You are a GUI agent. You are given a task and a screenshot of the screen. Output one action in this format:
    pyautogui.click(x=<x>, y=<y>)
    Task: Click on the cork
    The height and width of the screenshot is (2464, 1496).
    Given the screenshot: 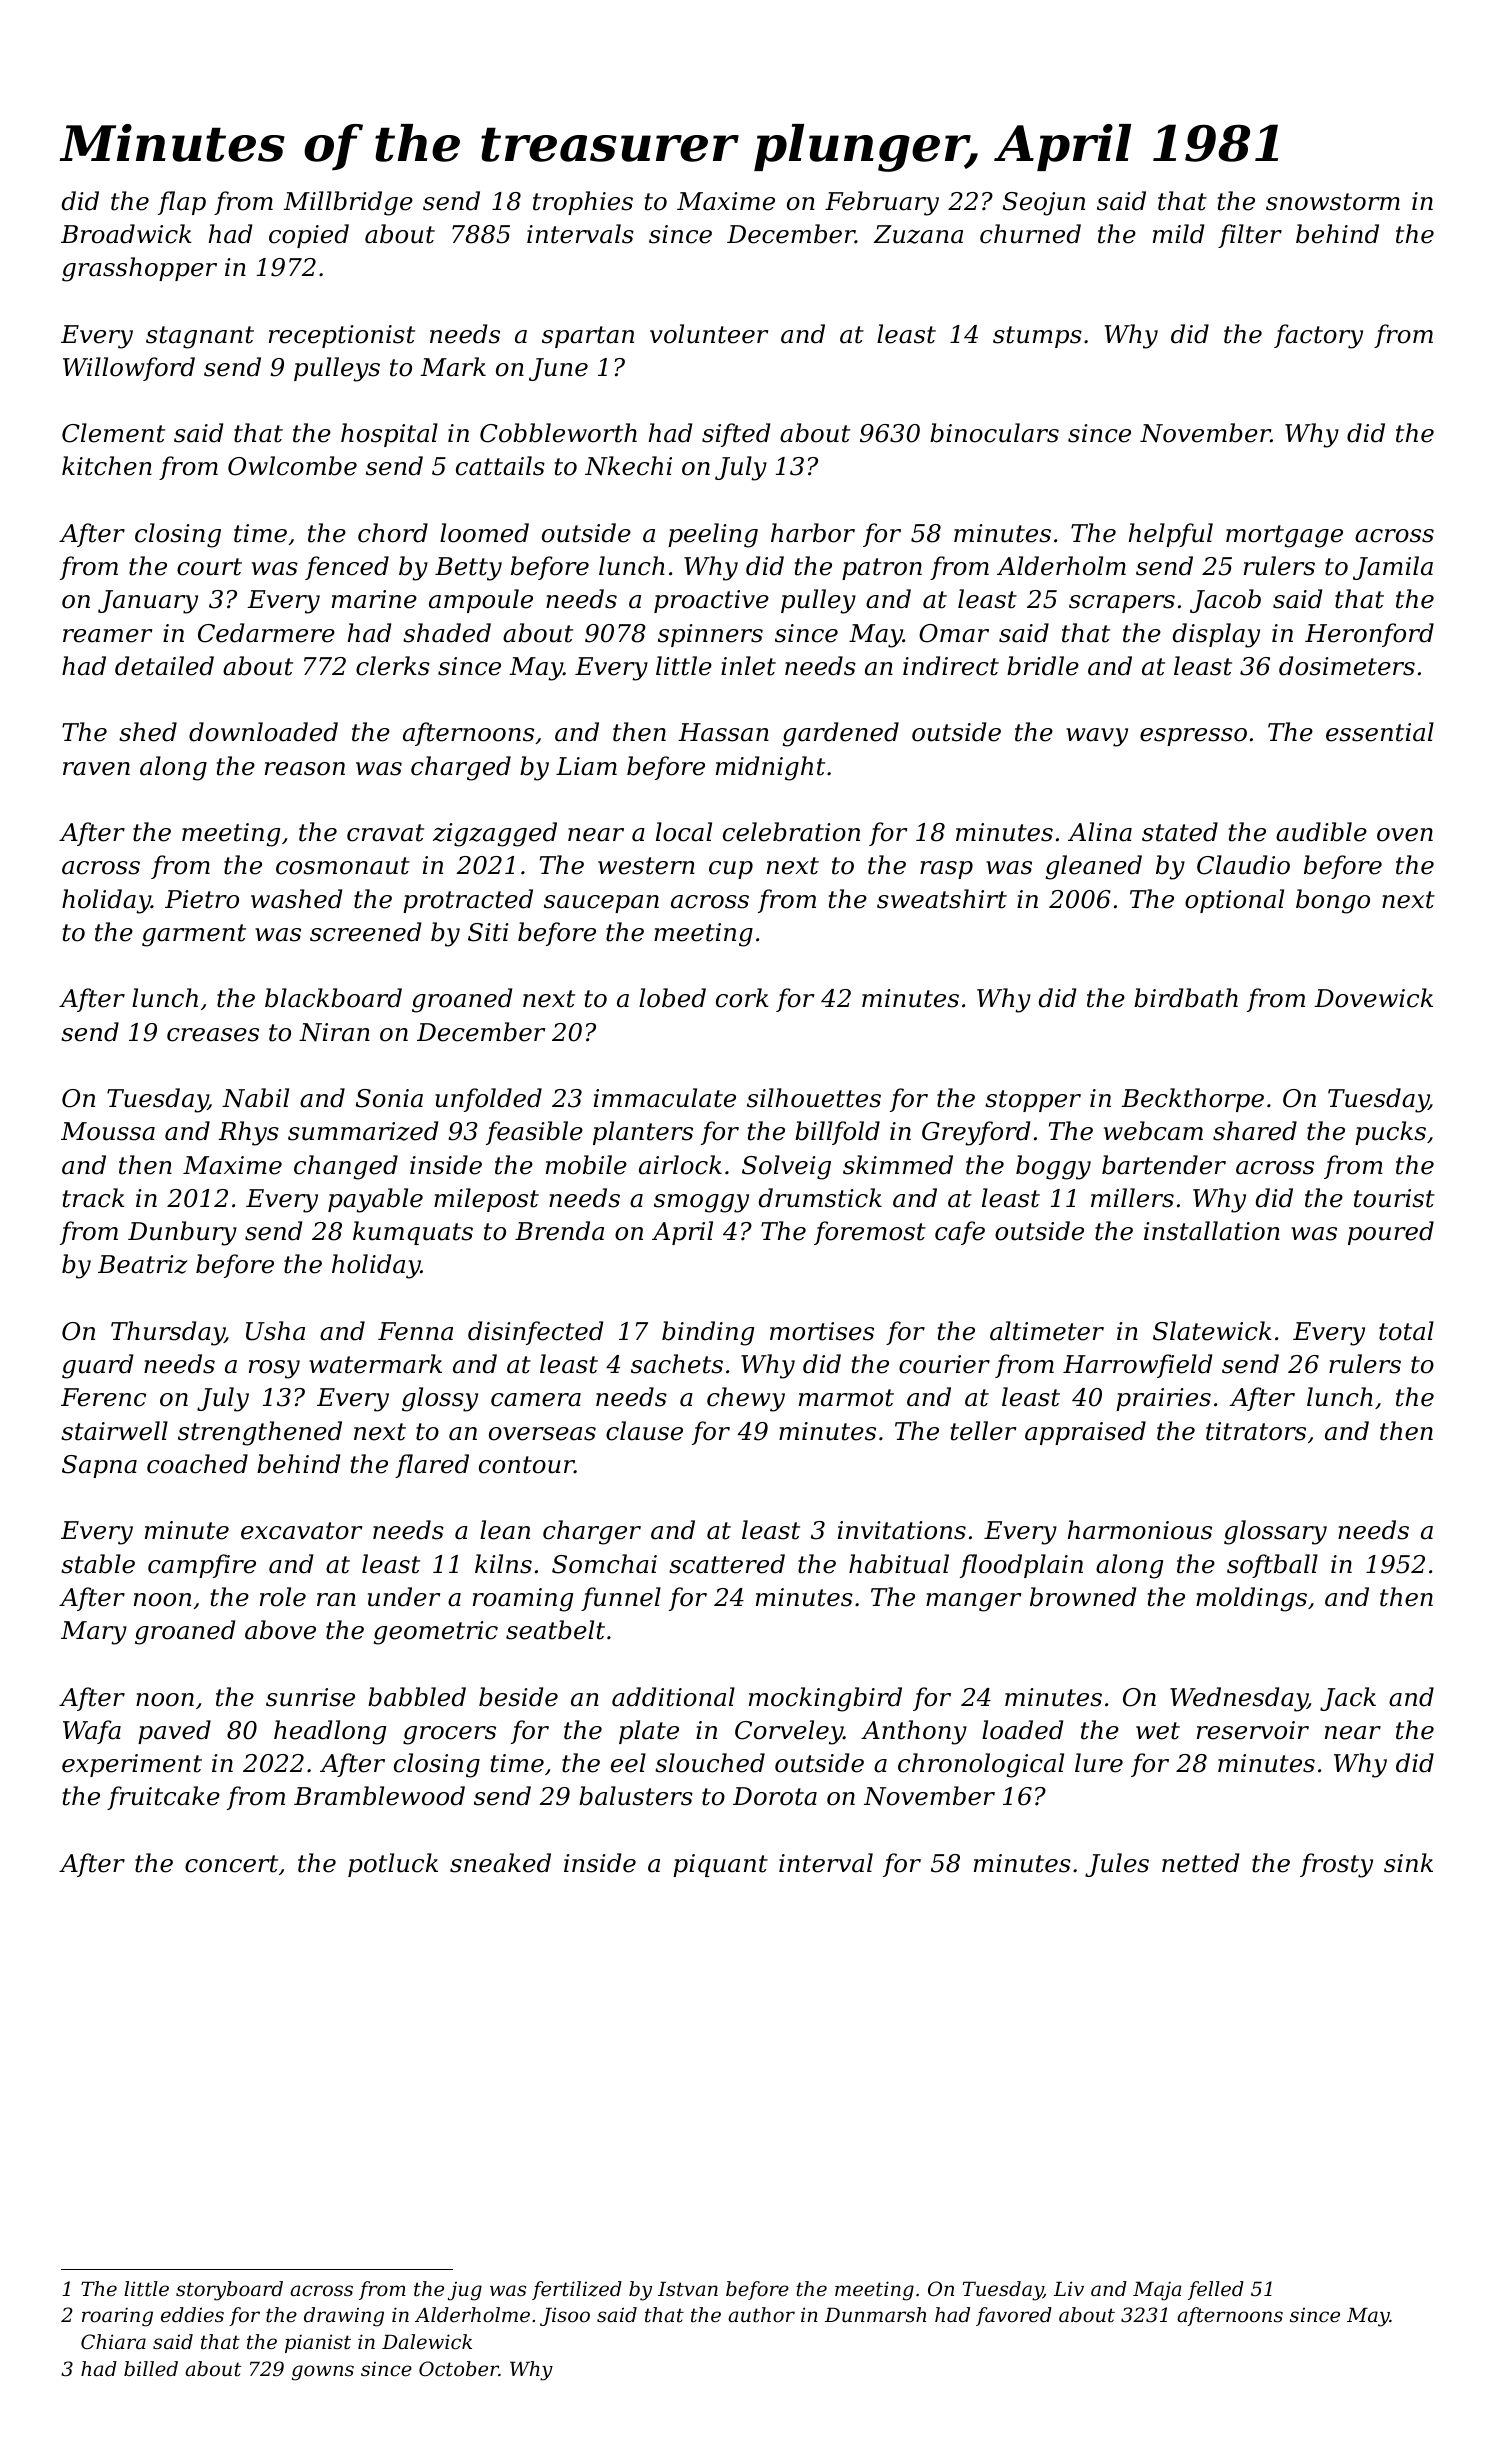 What is the action you would take?
    pyautogui.click(x=742, y=998)
